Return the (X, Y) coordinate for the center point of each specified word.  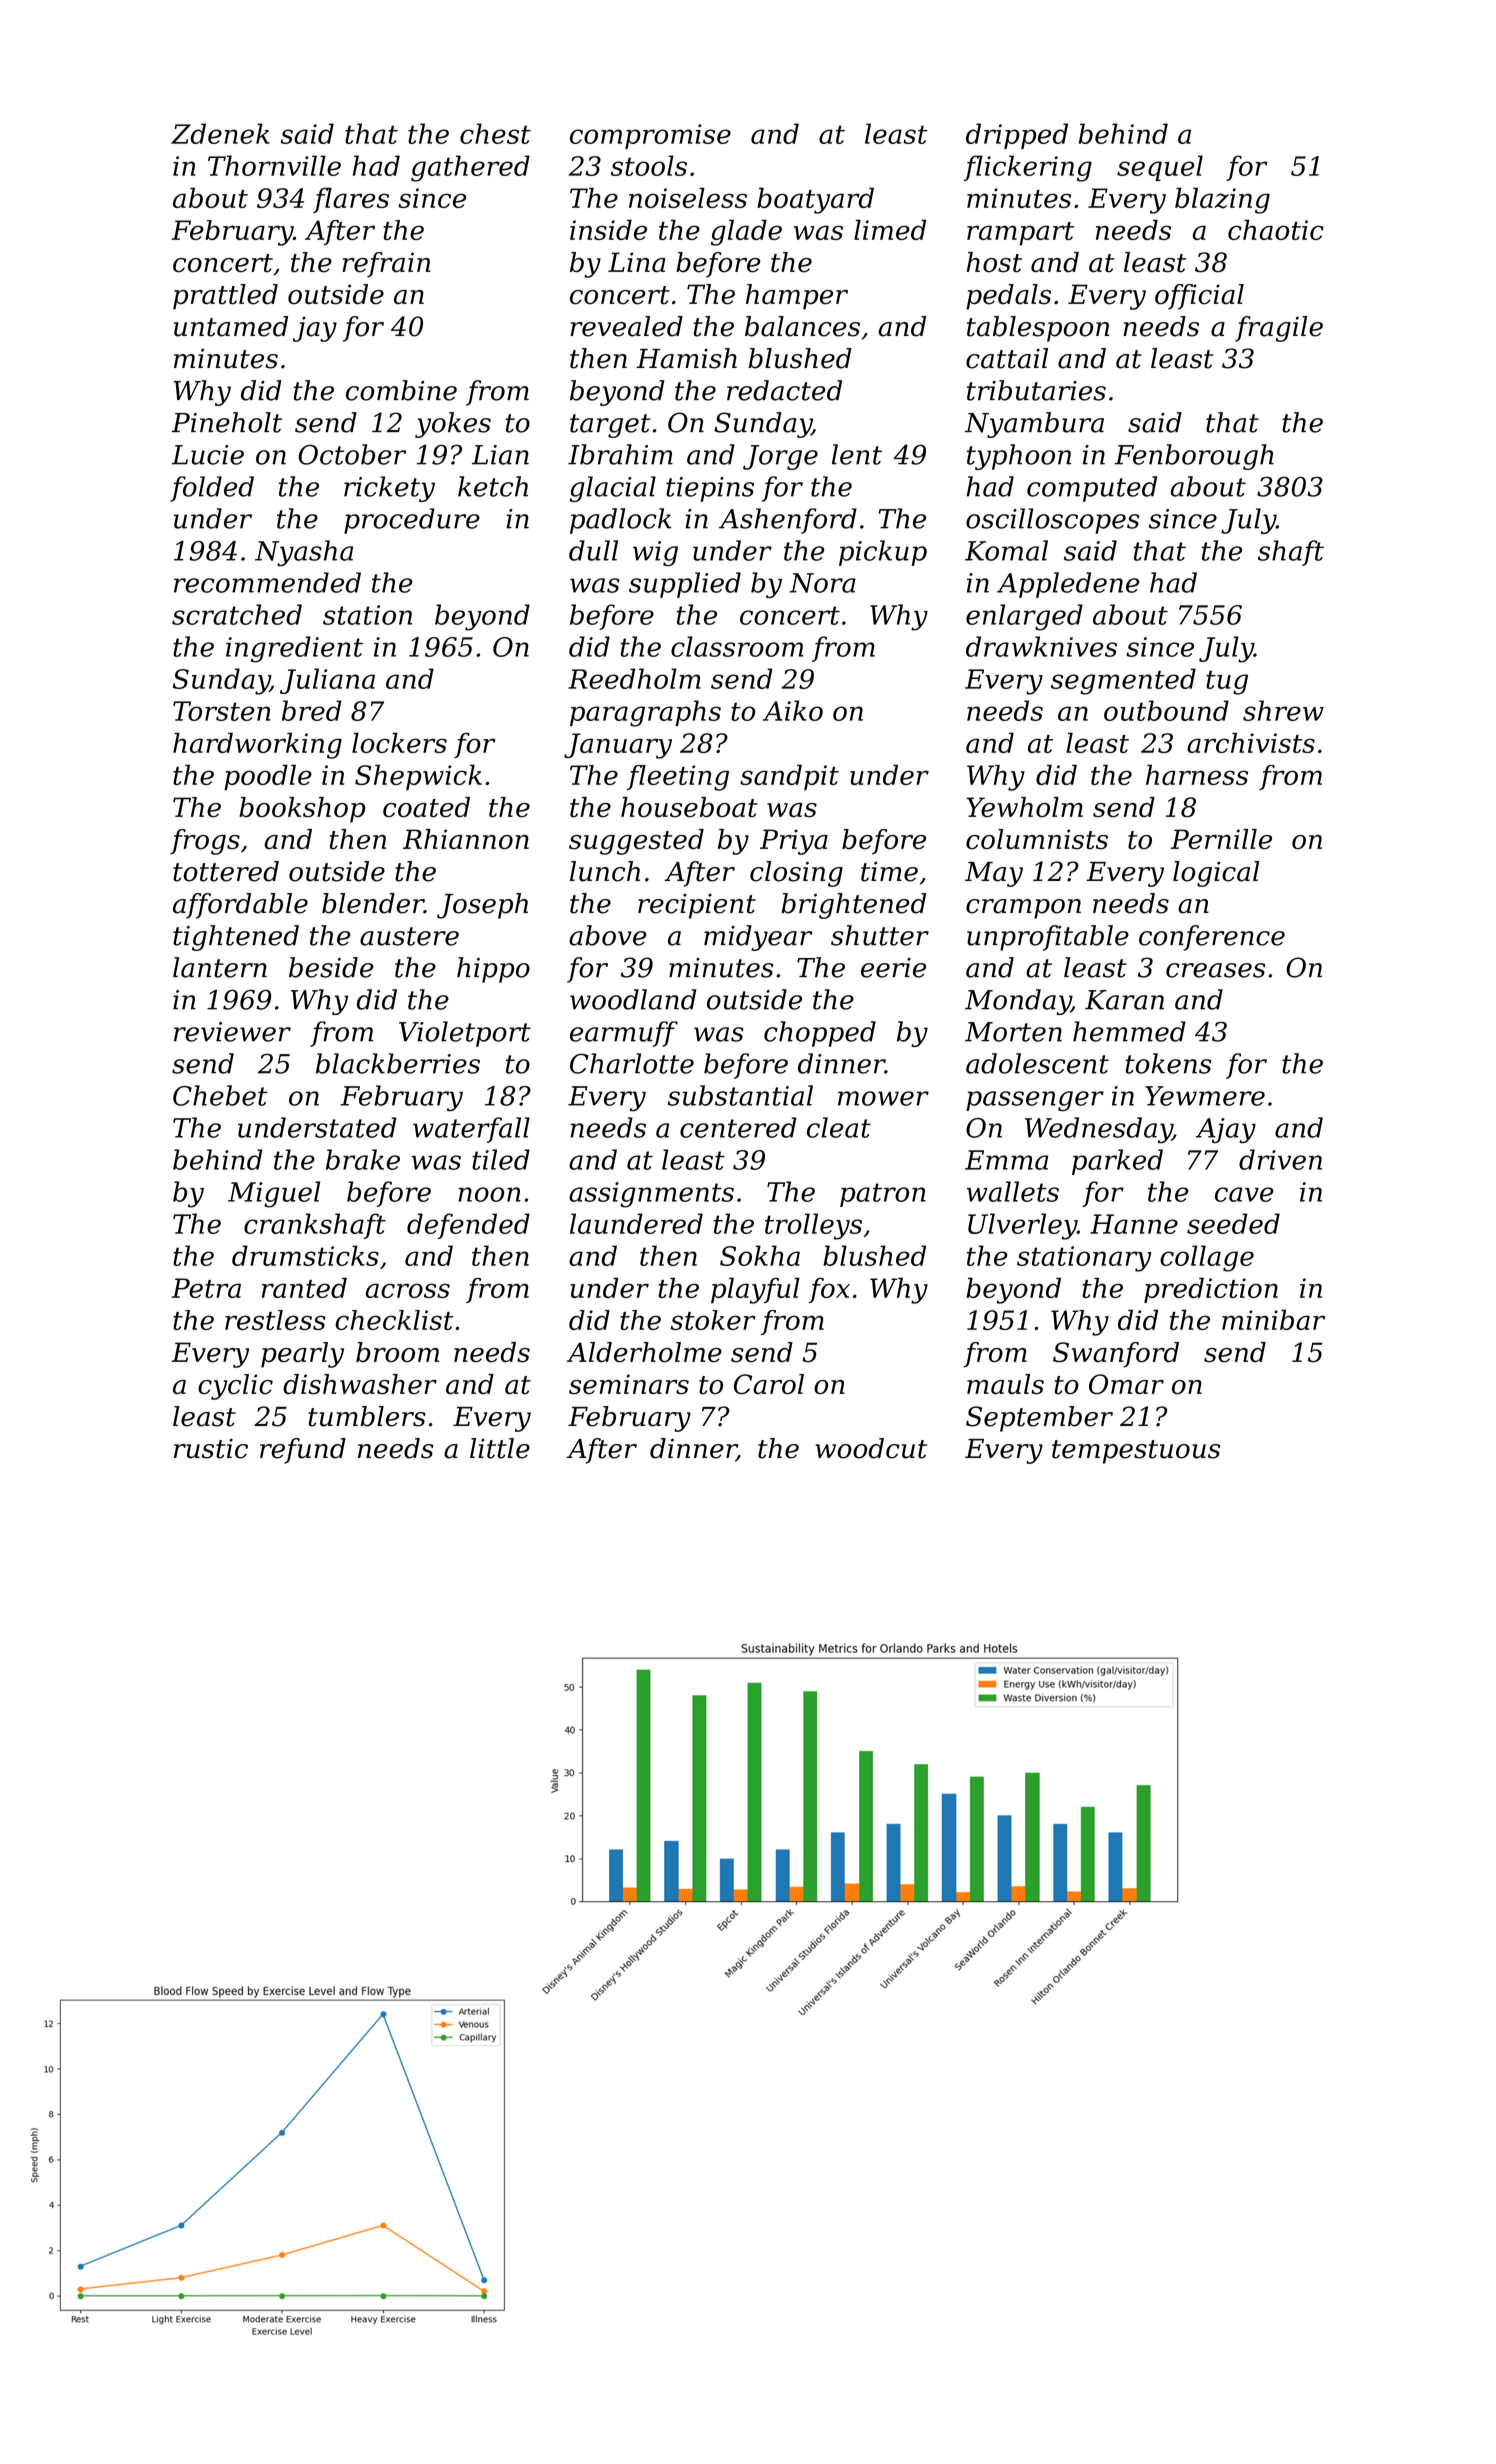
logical (1216, 874)
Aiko (793, 710)
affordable (240, 906)
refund (303, 1451)
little (500, 1448)
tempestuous (1136, 1452)
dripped (1017, 136)
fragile (1279, 329)
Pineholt (226, 422)
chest (495, 133)
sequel (1160, 168)
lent (857, 454)
